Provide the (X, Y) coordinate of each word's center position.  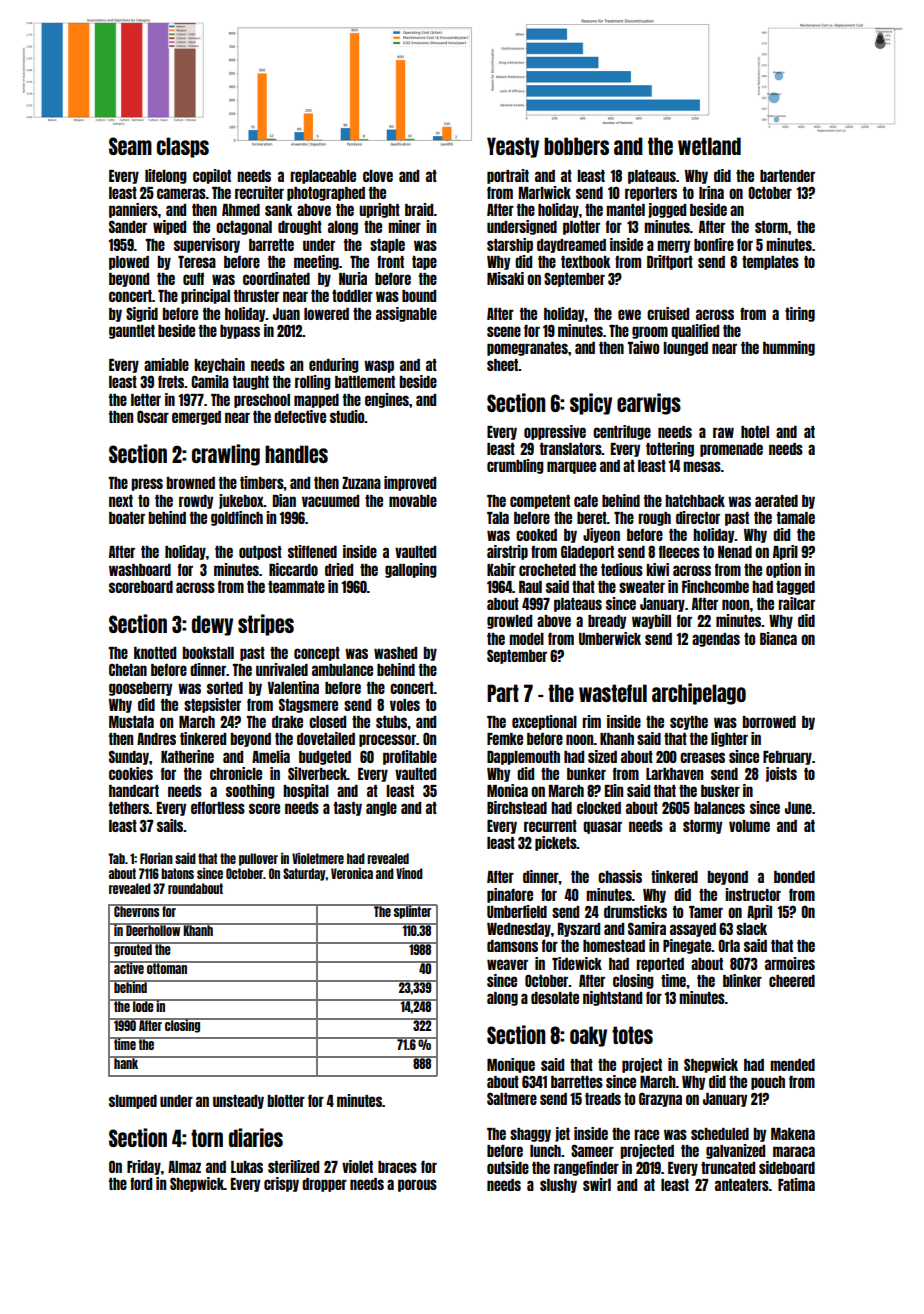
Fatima (796, 1184)
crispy (281, 1184)
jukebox (241, 501)
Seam (130, 146)
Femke (505, 739)
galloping (411, 570)
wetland (709, 146)
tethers (129, 808)
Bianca (778, 638)
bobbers (576, 146)
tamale (796, 518)
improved (410, 483)
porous (417, 1185)
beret (592, 518)
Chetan (128, 670)
